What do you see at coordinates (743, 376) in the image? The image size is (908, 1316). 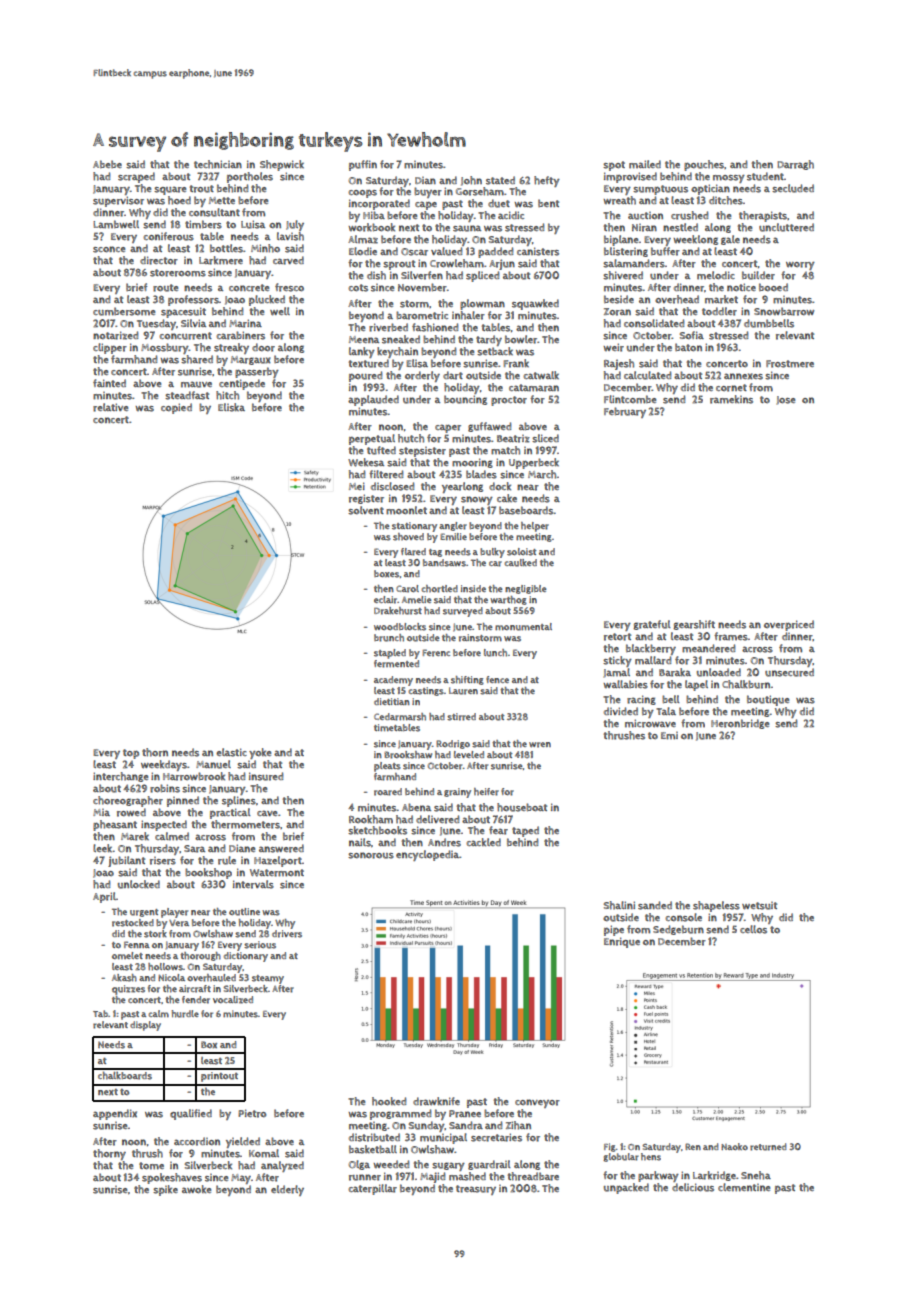 I see `annexes` at bounding box center [743, 376].
